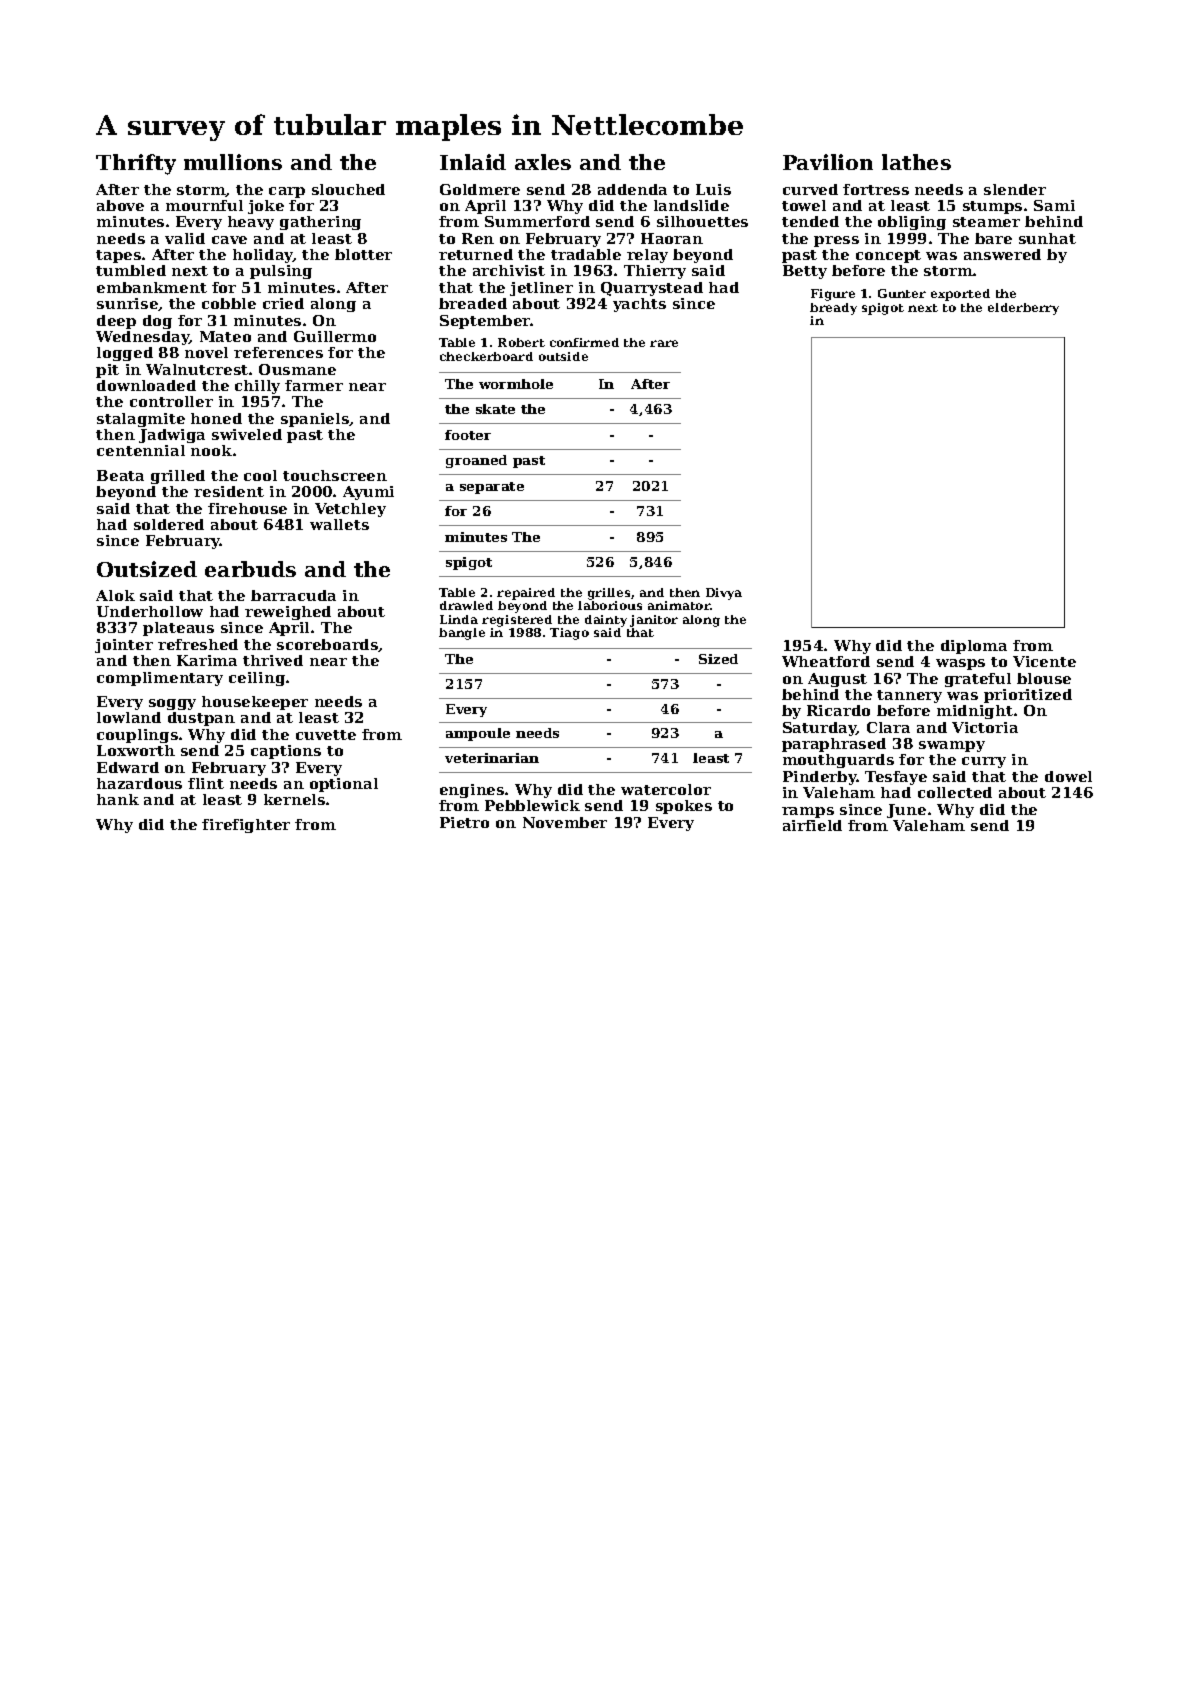 The width and height of the page is (1191, 1685). I want to click on dog, so click(157, 322).
